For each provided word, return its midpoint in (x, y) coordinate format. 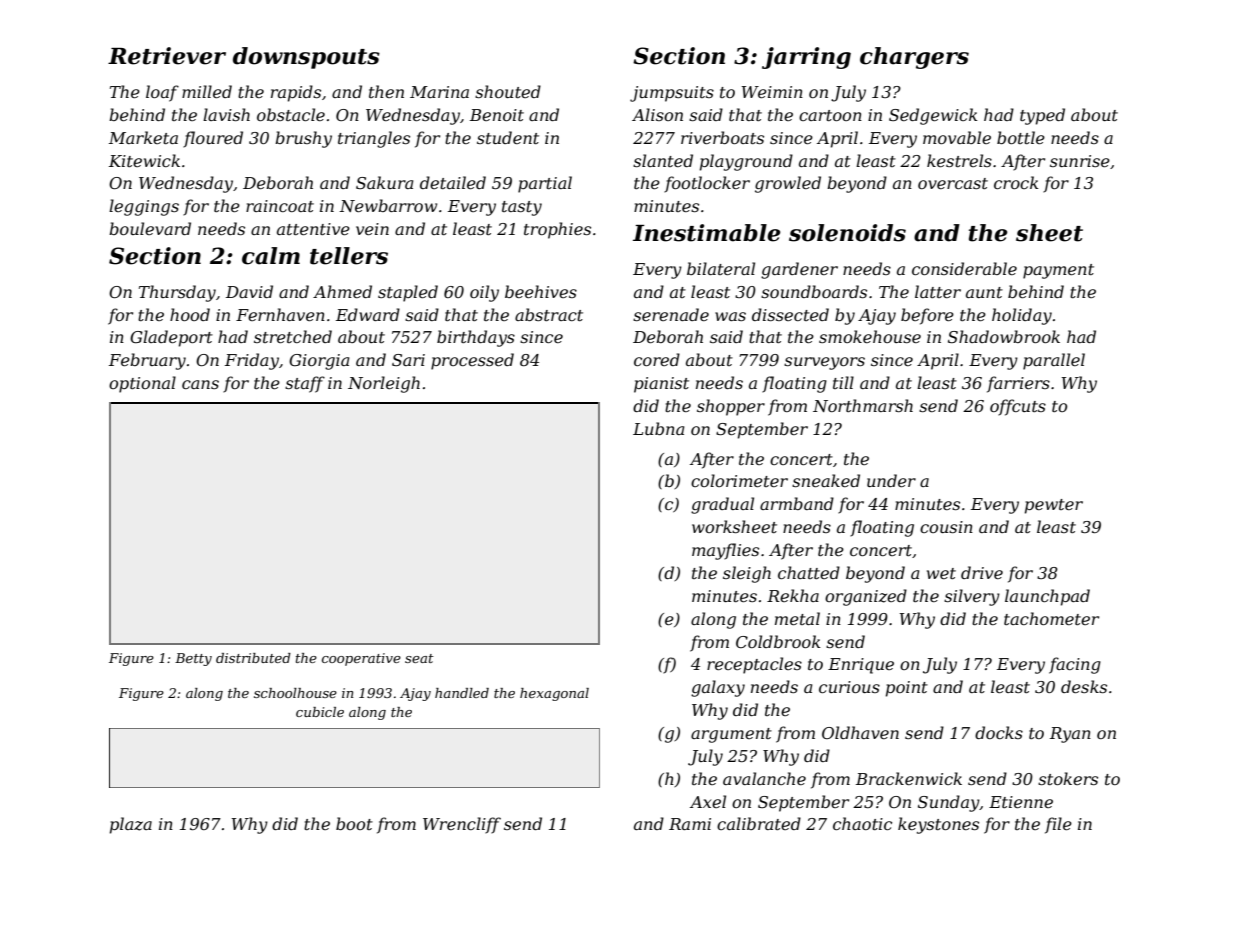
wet (941, 573)
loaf (162, 93)
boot (354, 823)
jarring (806, 58)
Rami (690, 824)
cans (200, 384)
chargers (914, 58)
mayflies (725, 551)
